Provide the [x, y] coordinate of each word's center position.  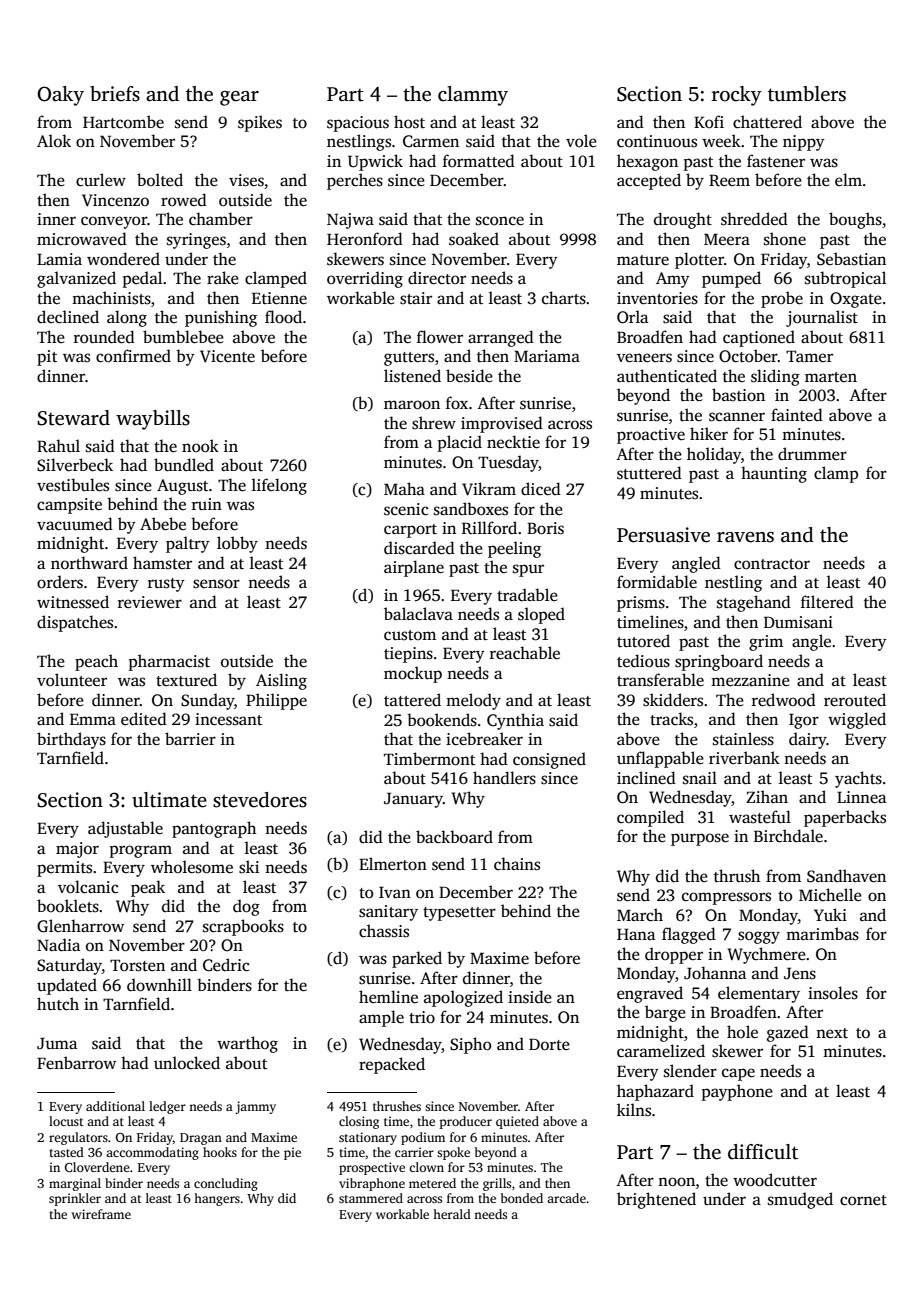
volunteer [72, 680]
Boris [545, 528]
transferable [660, 680]
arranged [501, 338]
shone [785, 239]
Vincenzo [115, 200]
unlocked [187, 1063]
